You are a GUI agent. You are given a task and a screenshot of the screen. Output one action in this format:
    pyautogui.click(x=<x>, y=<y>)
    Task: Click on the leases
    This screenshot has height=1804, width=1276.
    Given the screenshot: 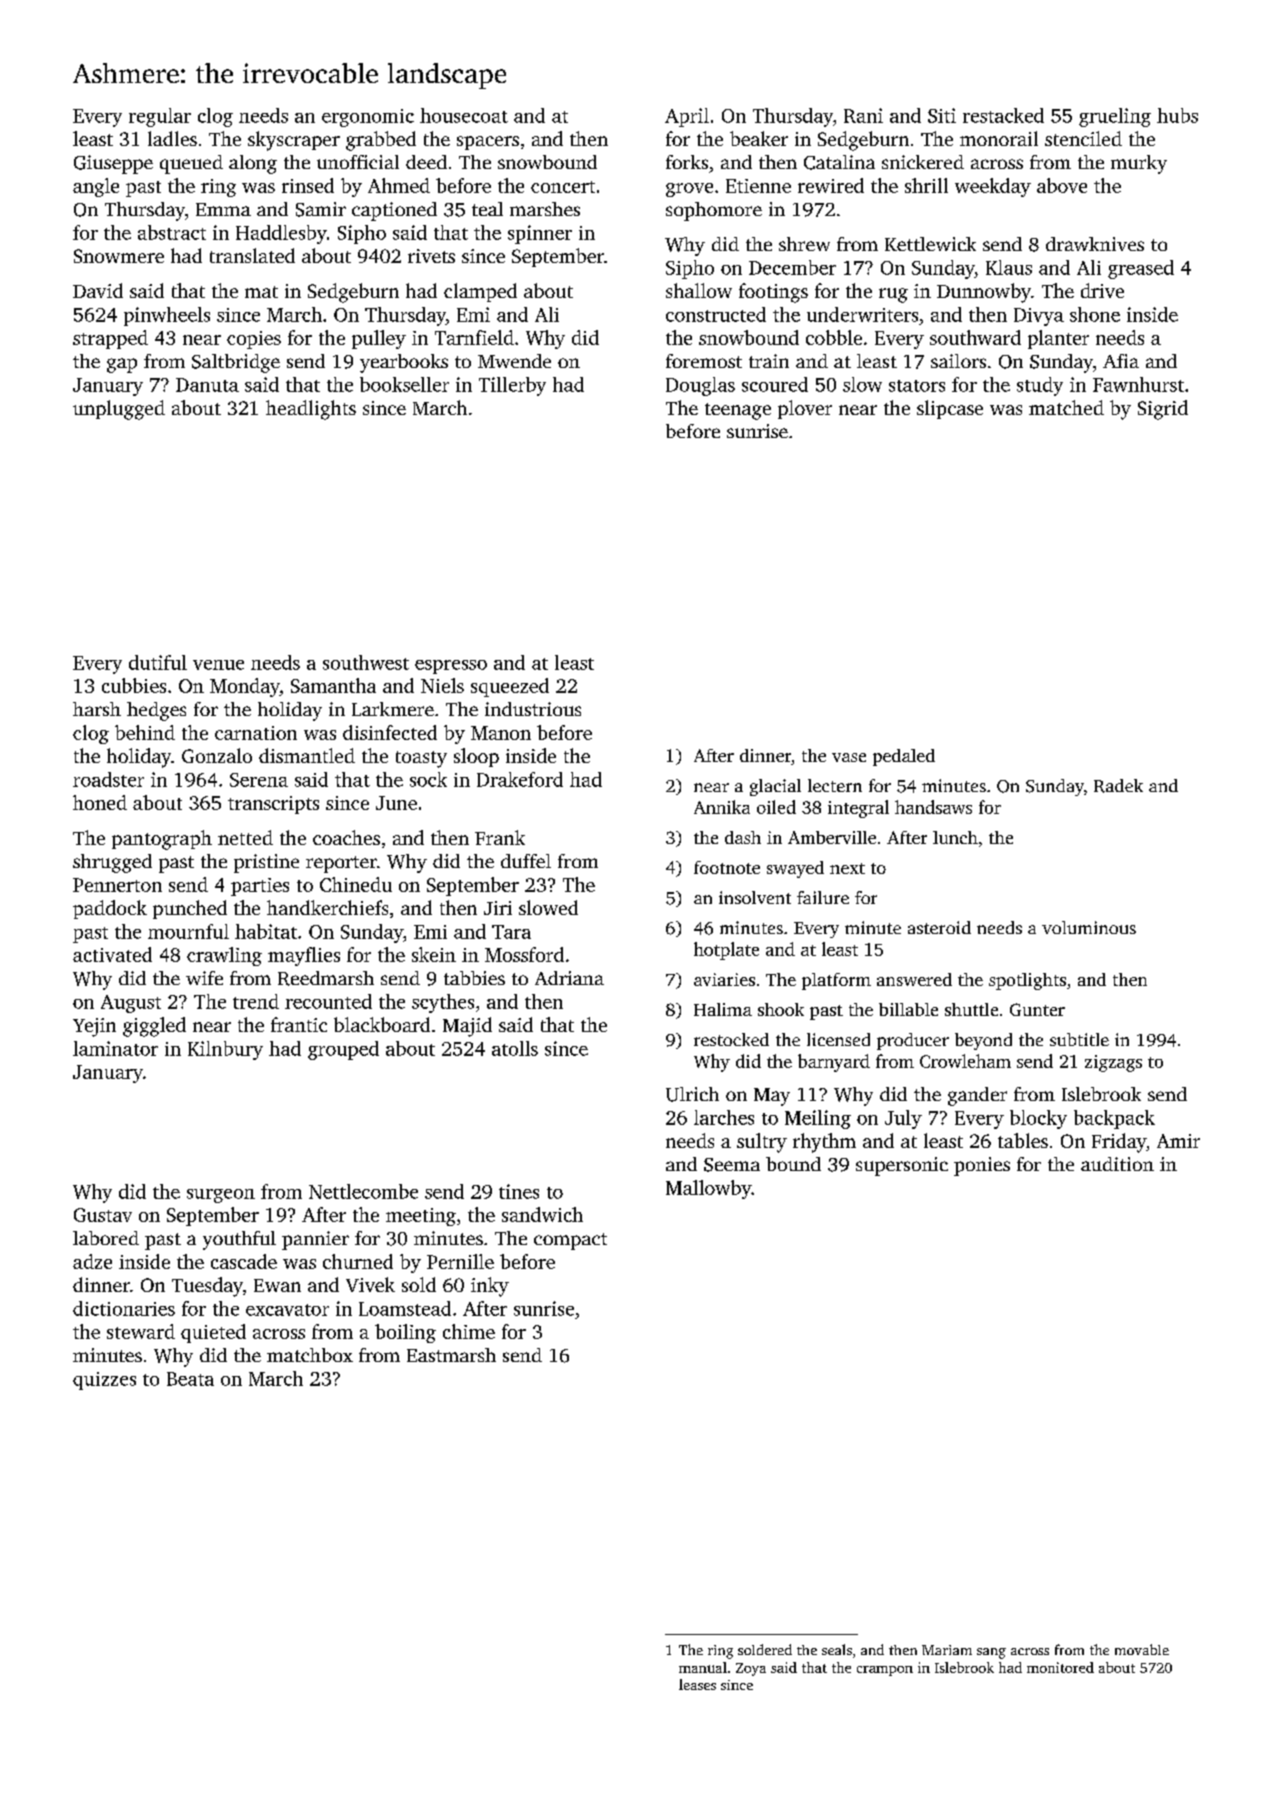 What is the action you would take?
    pyautogui.click(x=697, y=1684)
